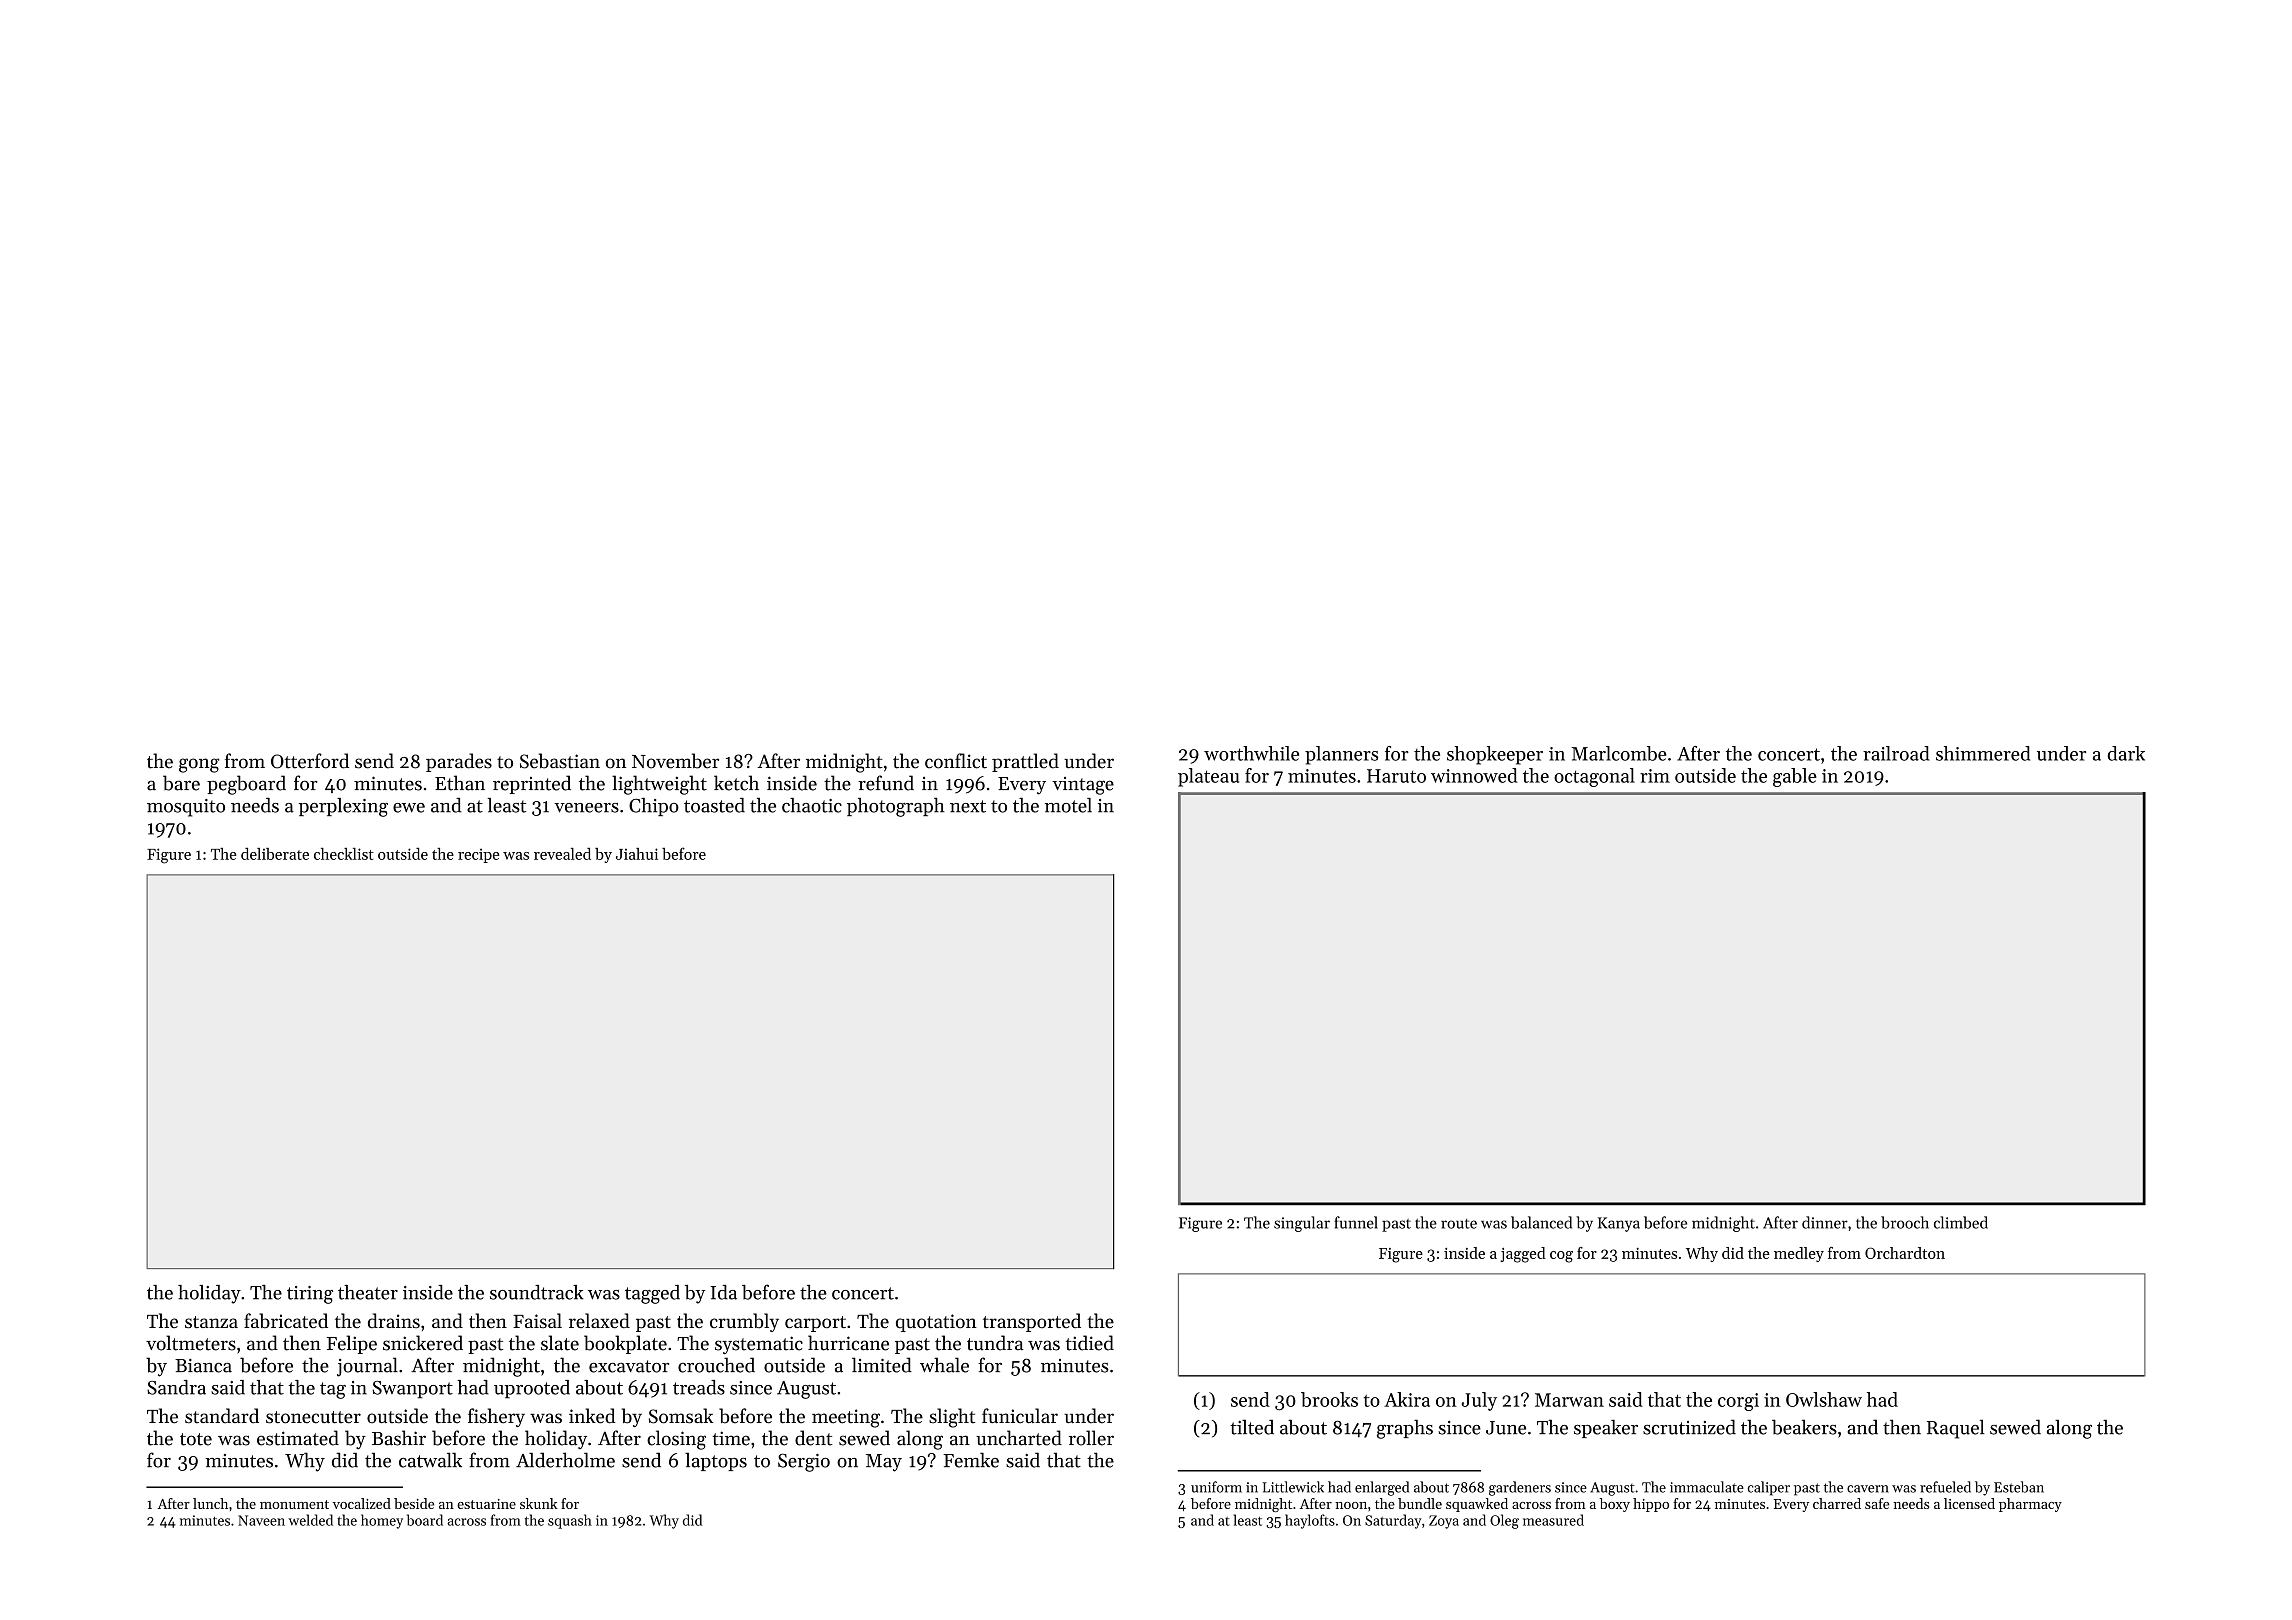 This image has width=2292, height=1620. I want to click on recipe, so click(478, 855).
